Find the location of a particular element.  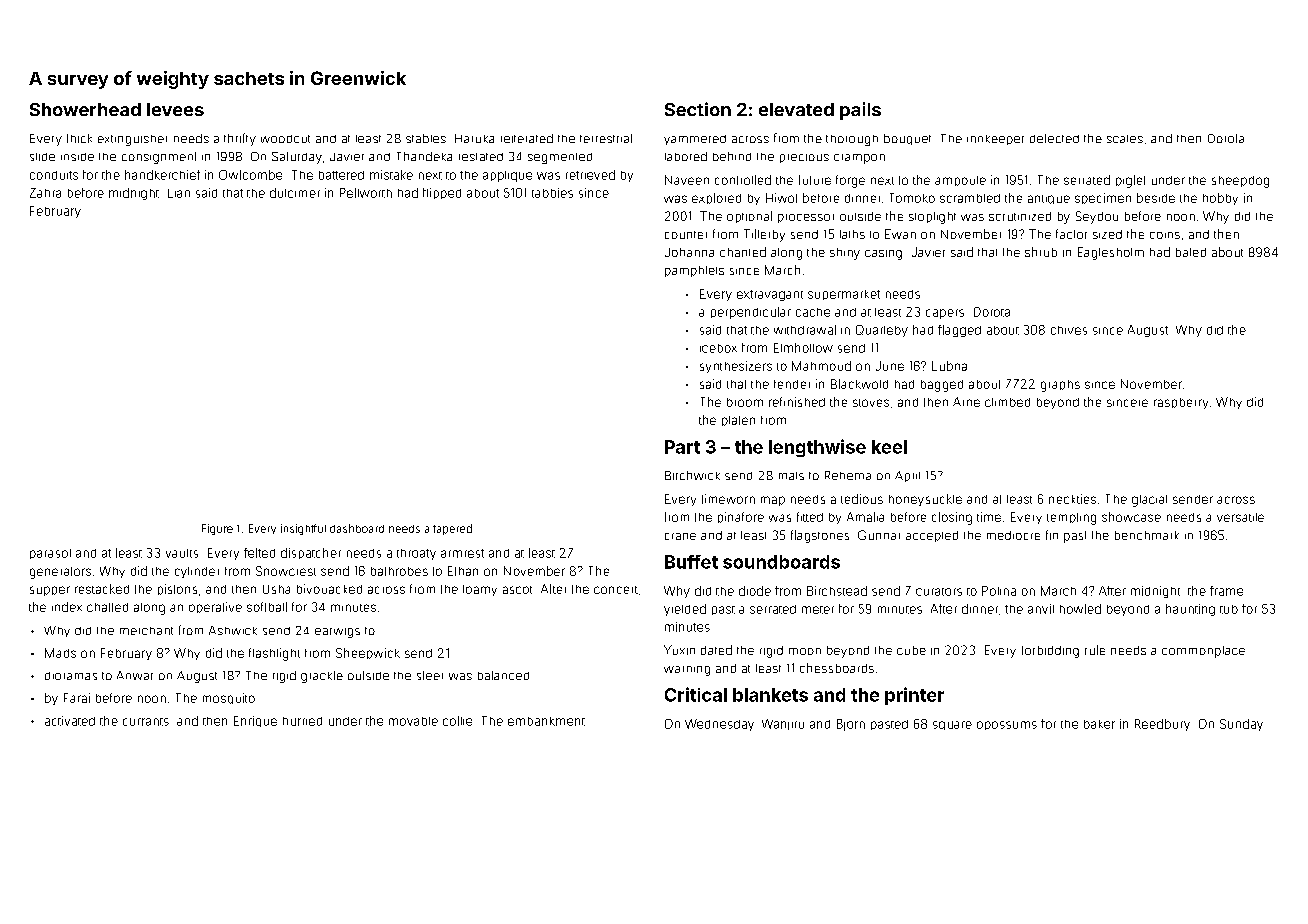

terrestrial is located at coordinates (606, 138).
